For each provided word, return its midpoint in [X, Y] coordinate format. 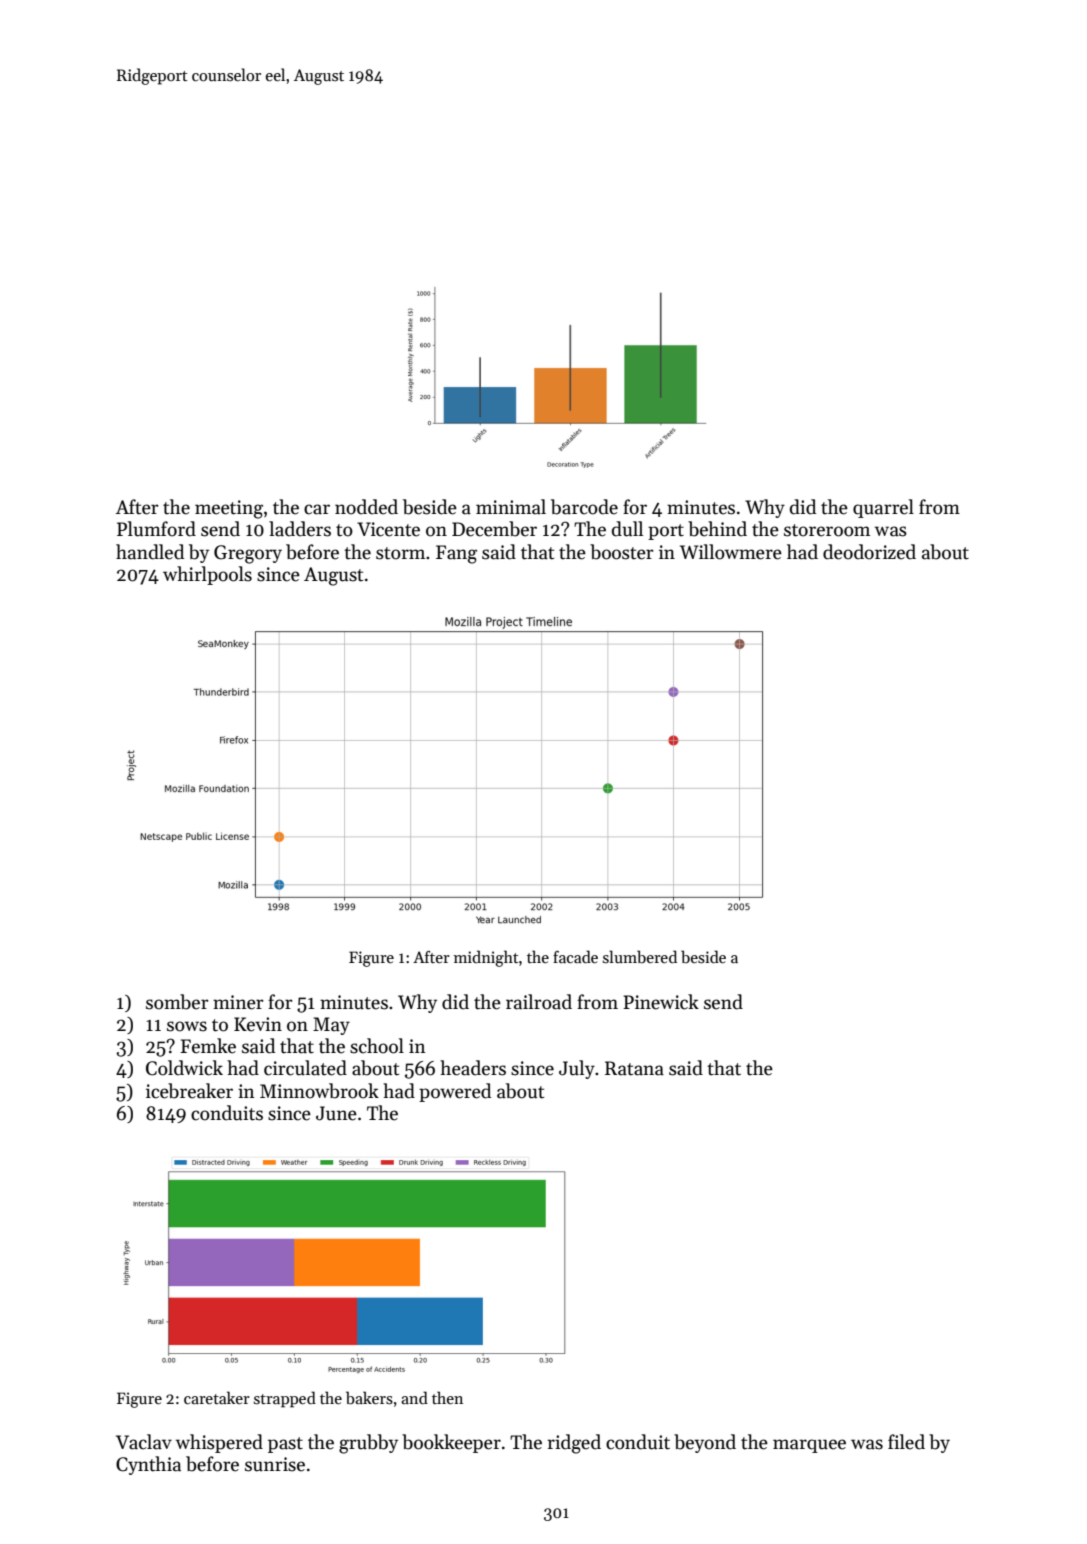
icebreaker [189, 1091]
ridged [574, 1444]
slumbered [640, 956]
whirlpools [207, 575]
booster [622, 552]
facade [575, 956]
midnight [486, 958]
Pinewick [661, 1002]
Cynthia [148, 1465]
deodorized [869, 552]
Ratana [634, 1068]
